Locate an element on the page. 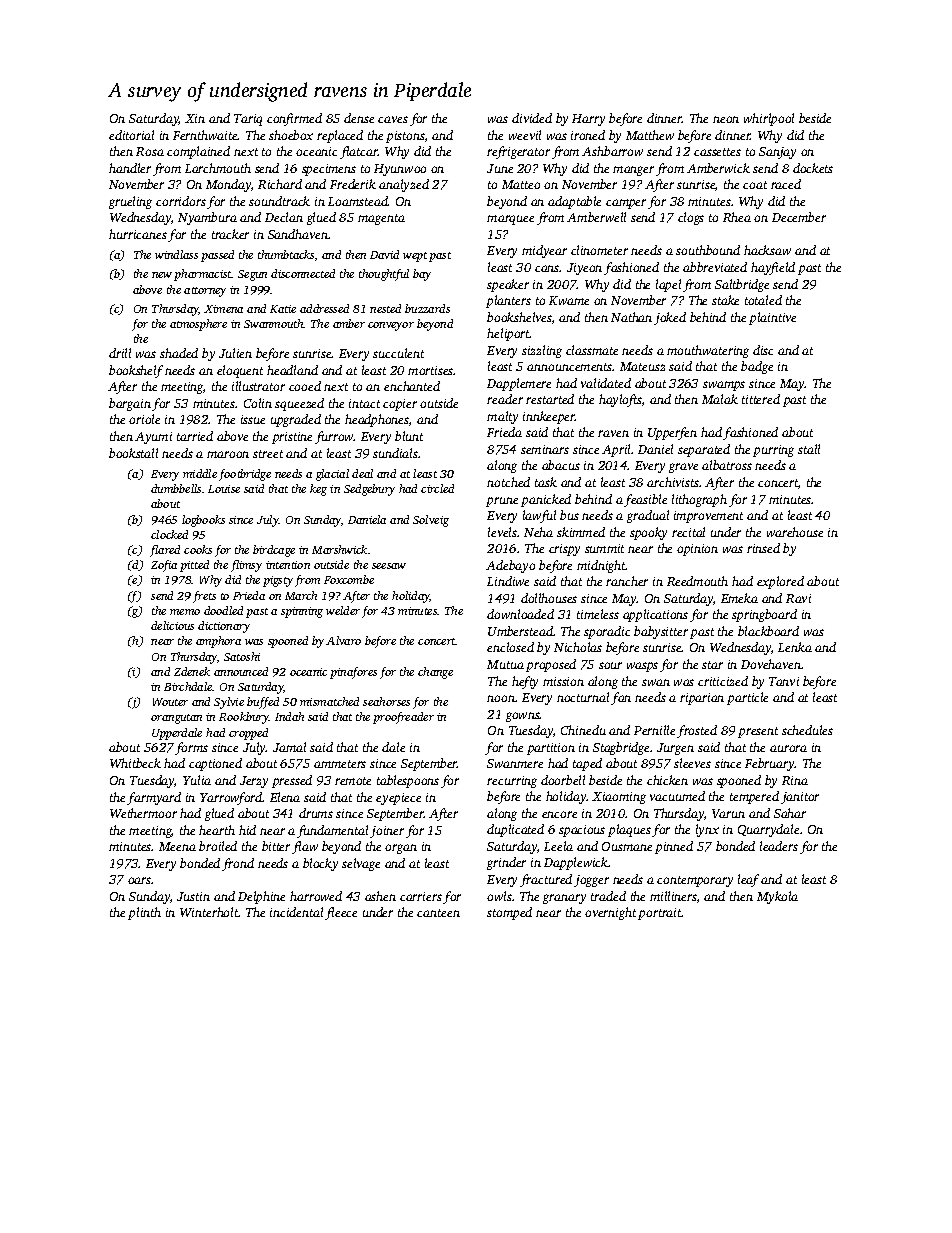  pigsty is located at coordinates (278, 581).
